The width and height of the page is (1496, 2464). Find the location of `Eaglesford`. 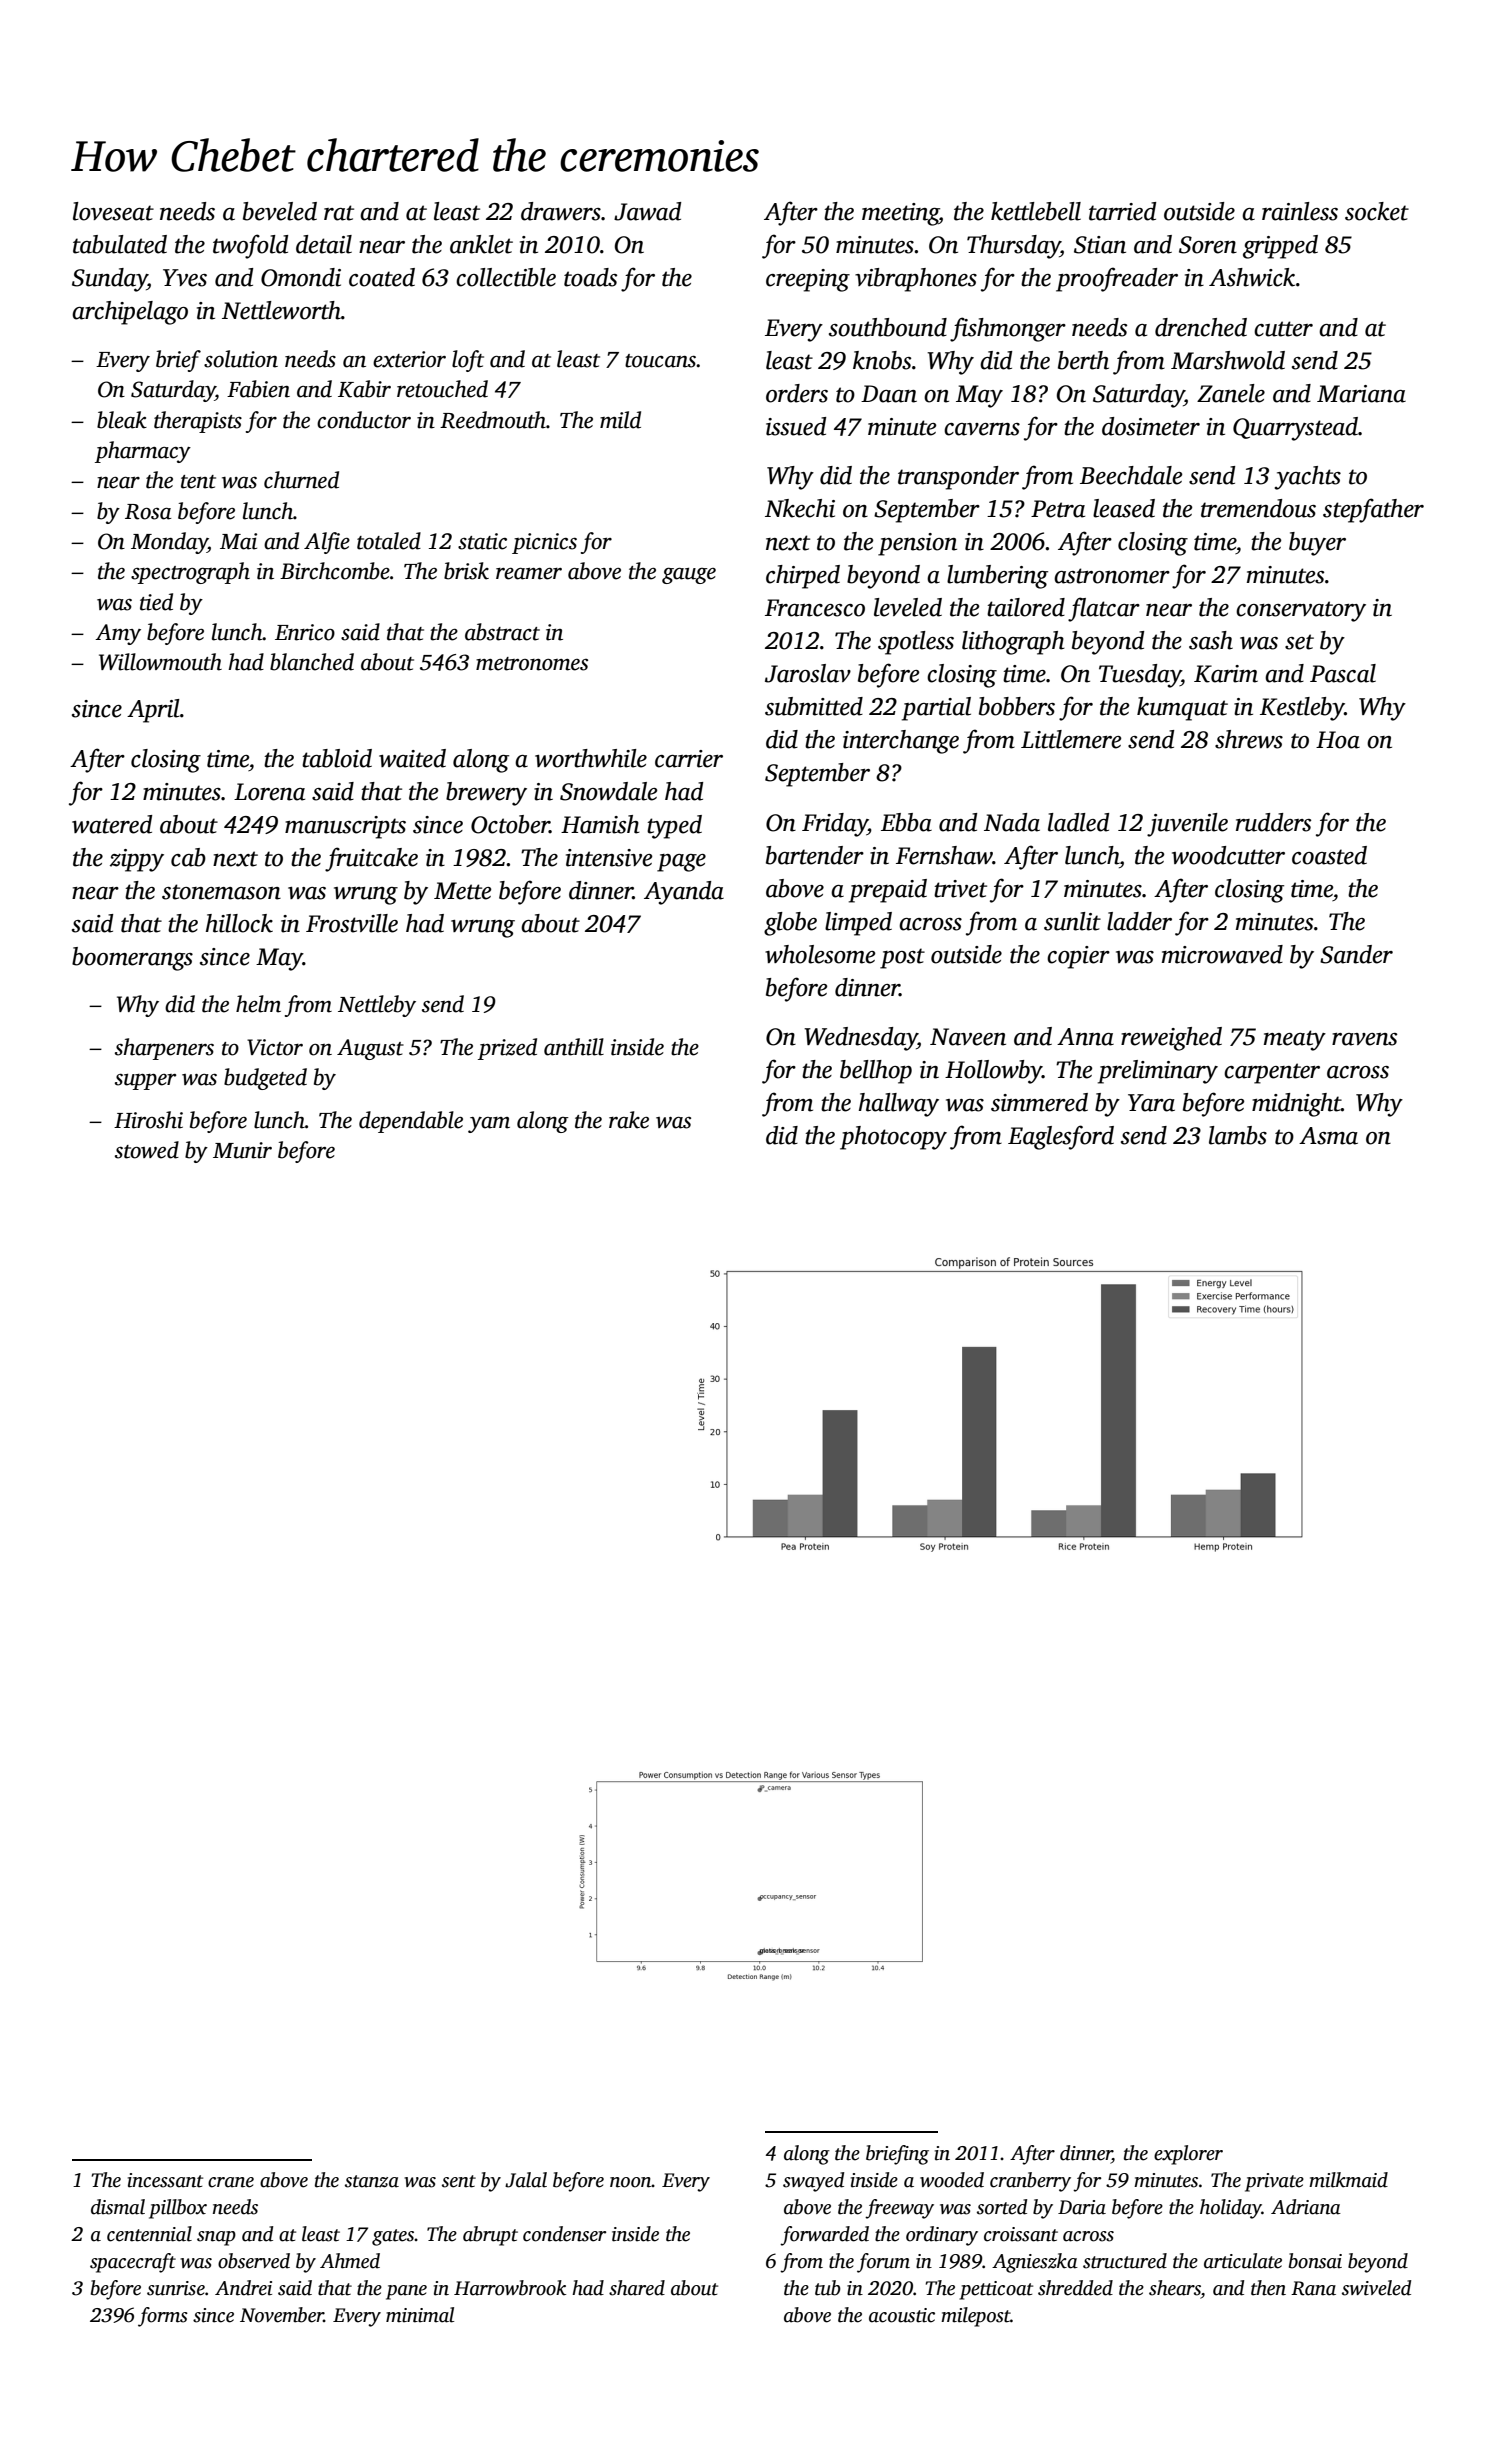

Eaglesford is located at coordinates (1061, 1137).
